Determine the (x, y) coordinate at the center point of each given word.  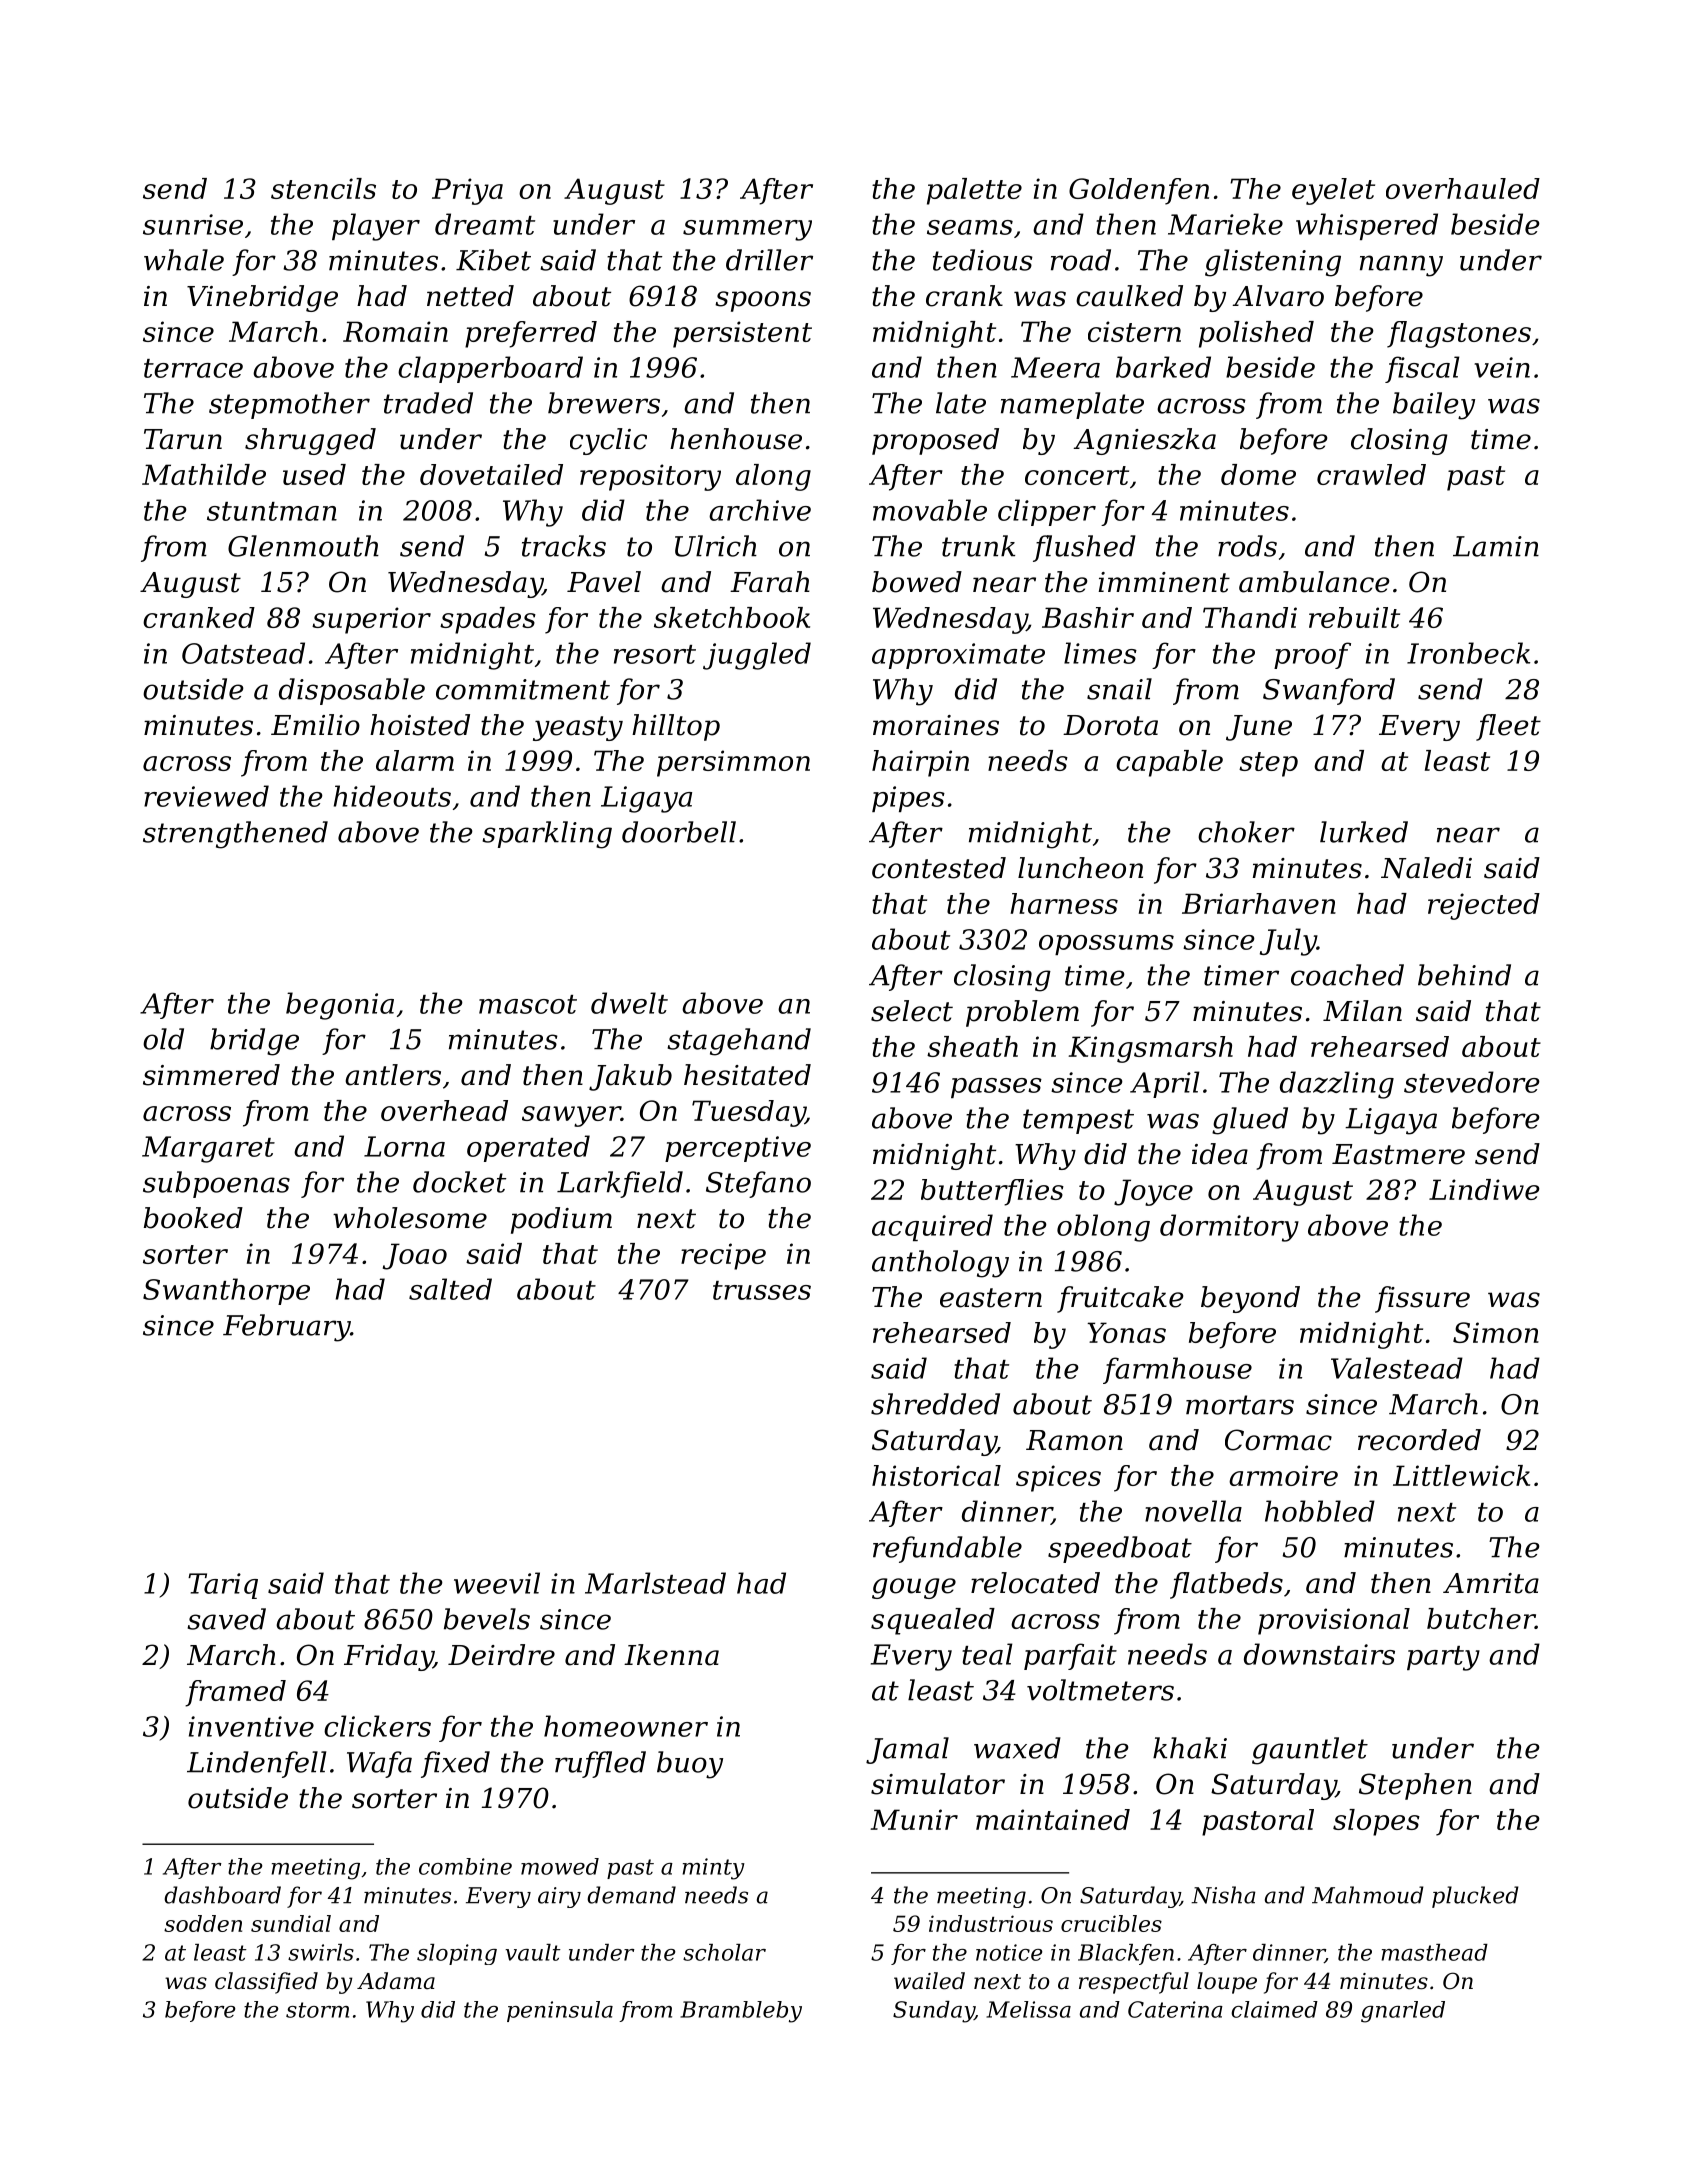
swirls (321, 1952)
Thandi (1250, 617)
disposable (352, 691)
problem (1022, 1013)
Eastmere (1398, 1154)
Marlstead (655, 1583)
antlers (393, 1075)
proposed (935, 441)
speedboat (1120, 1549)
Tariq (223, 1586)
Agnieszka (1144, 441)
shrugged (310, 441)
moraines (936, 725)
